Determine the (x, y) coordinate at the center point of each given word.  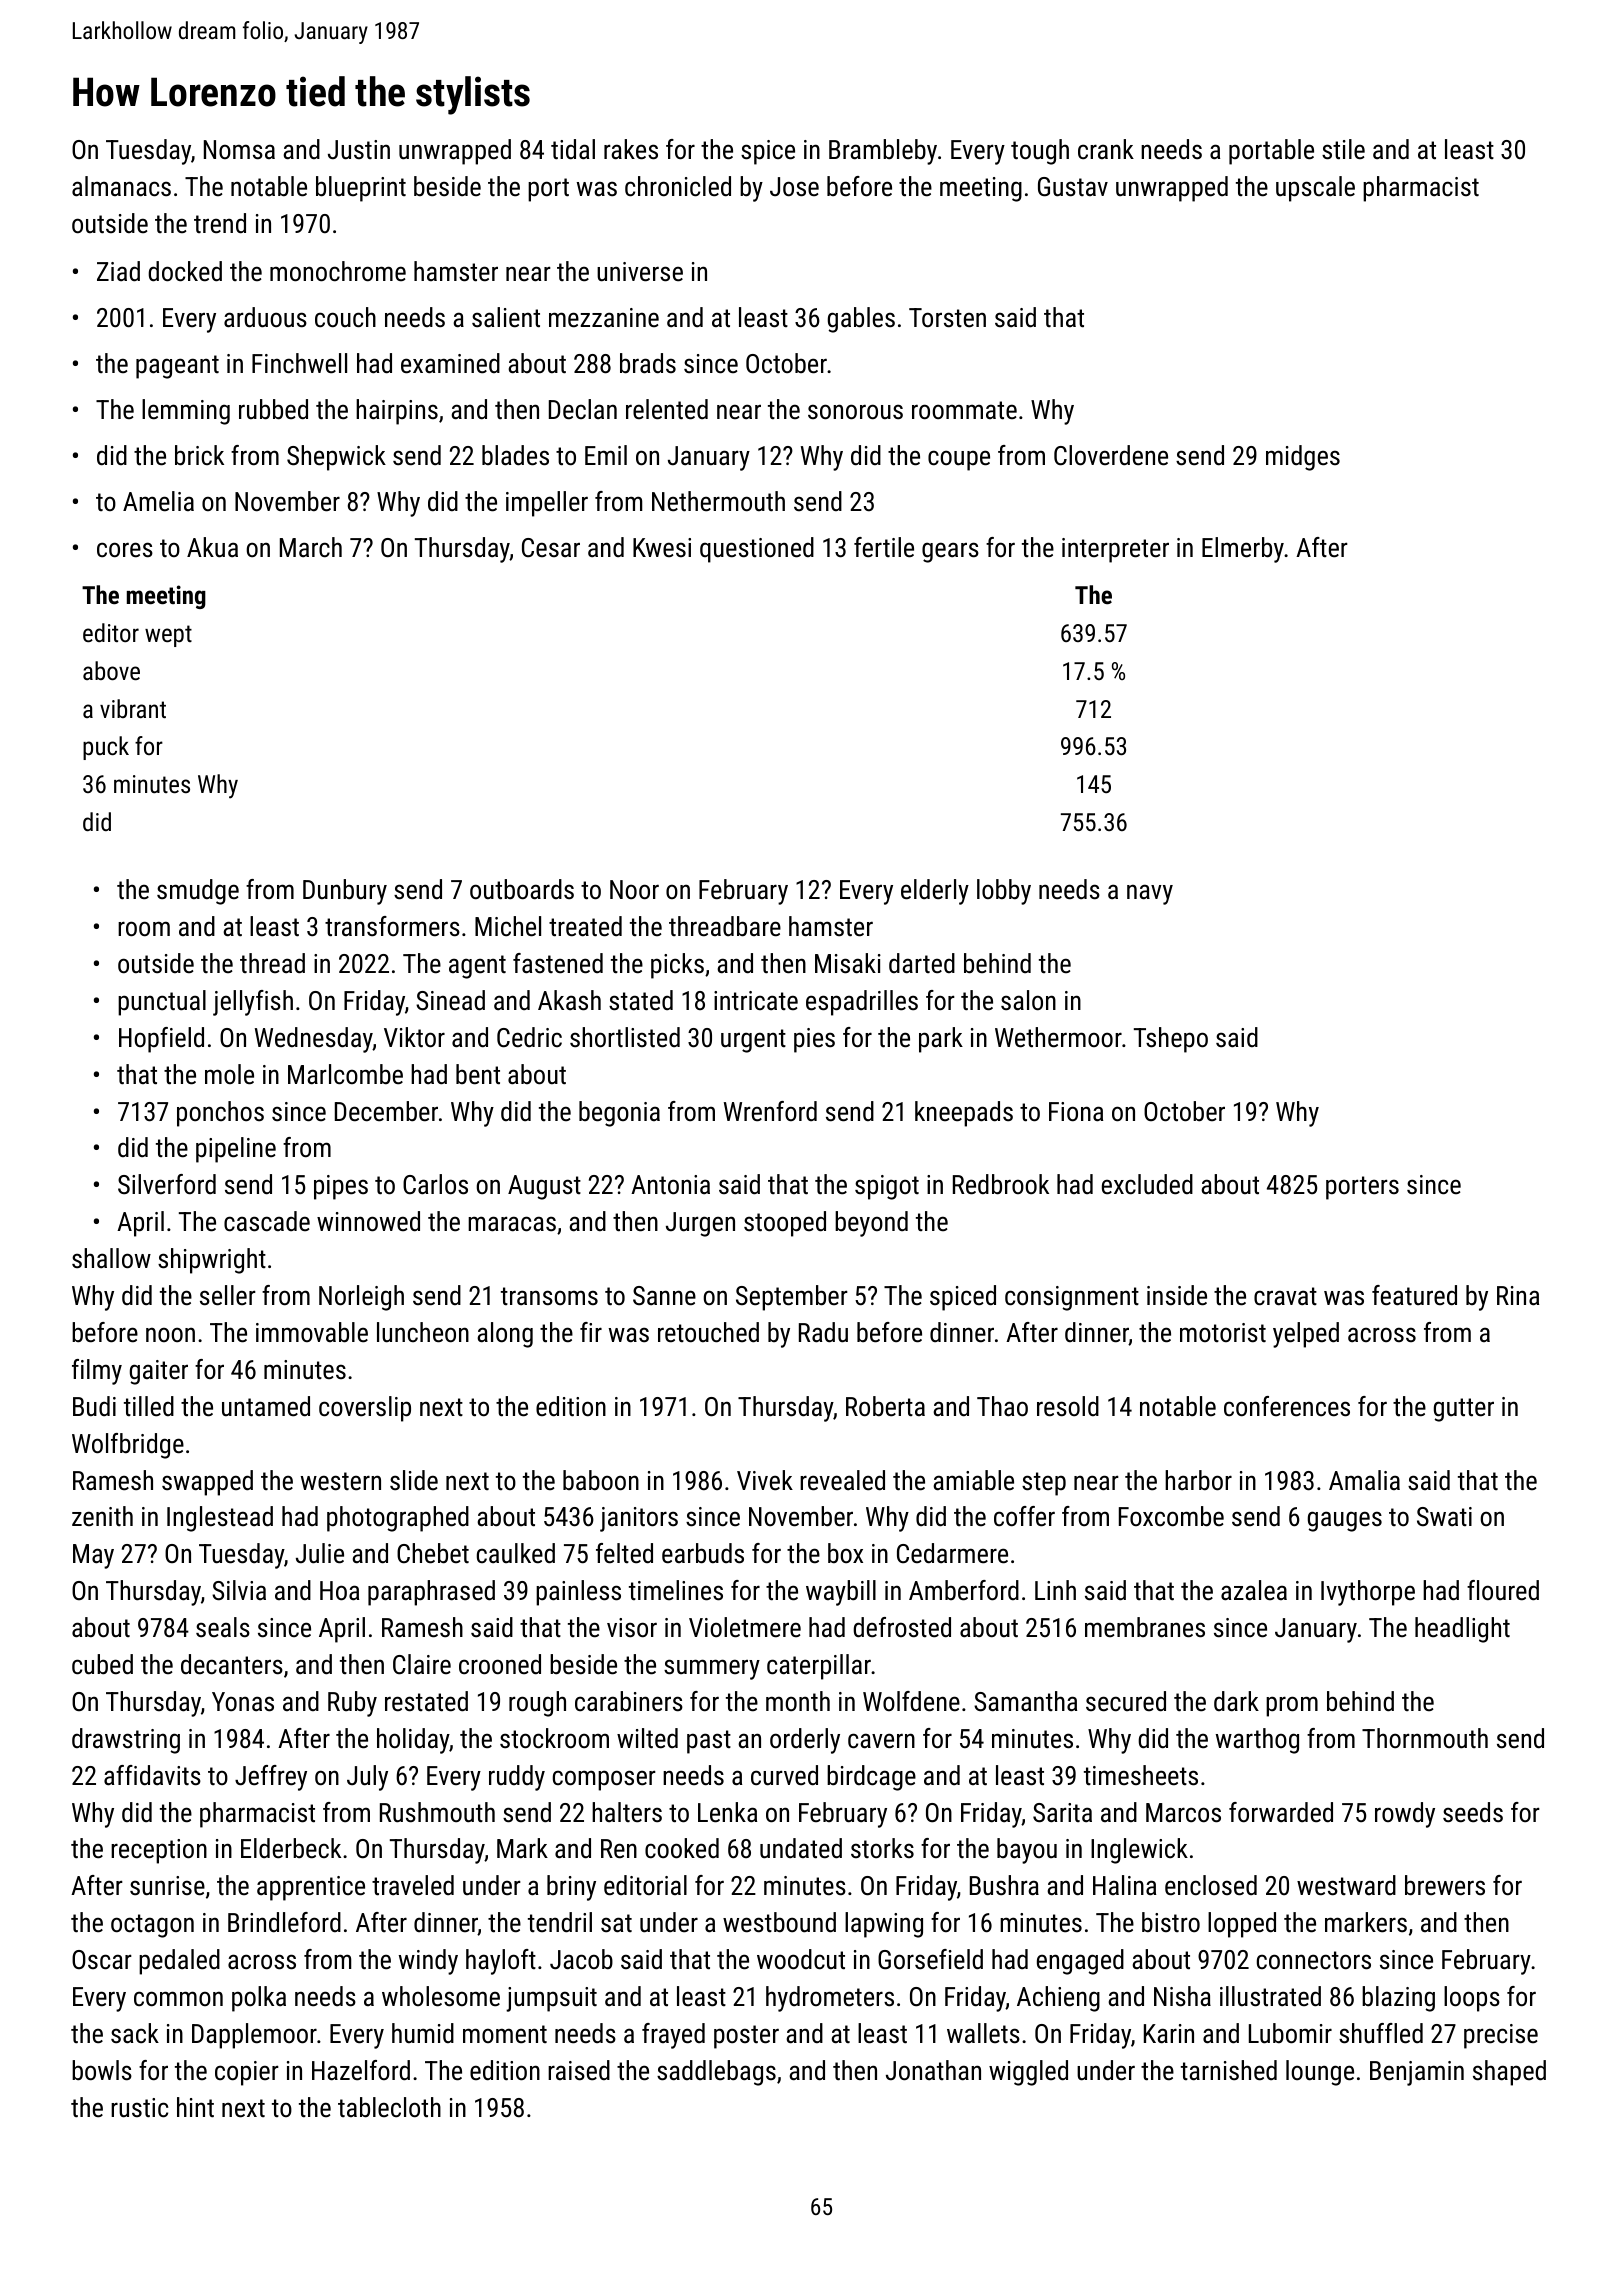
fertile (884, 547)
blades (515, 455)
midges (1303, 458)
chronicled (678, 186)
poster (746, 2037)
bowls (102, 2070)
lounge (1320, 2073)
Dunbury (345, 892)
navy (1150, 894)
